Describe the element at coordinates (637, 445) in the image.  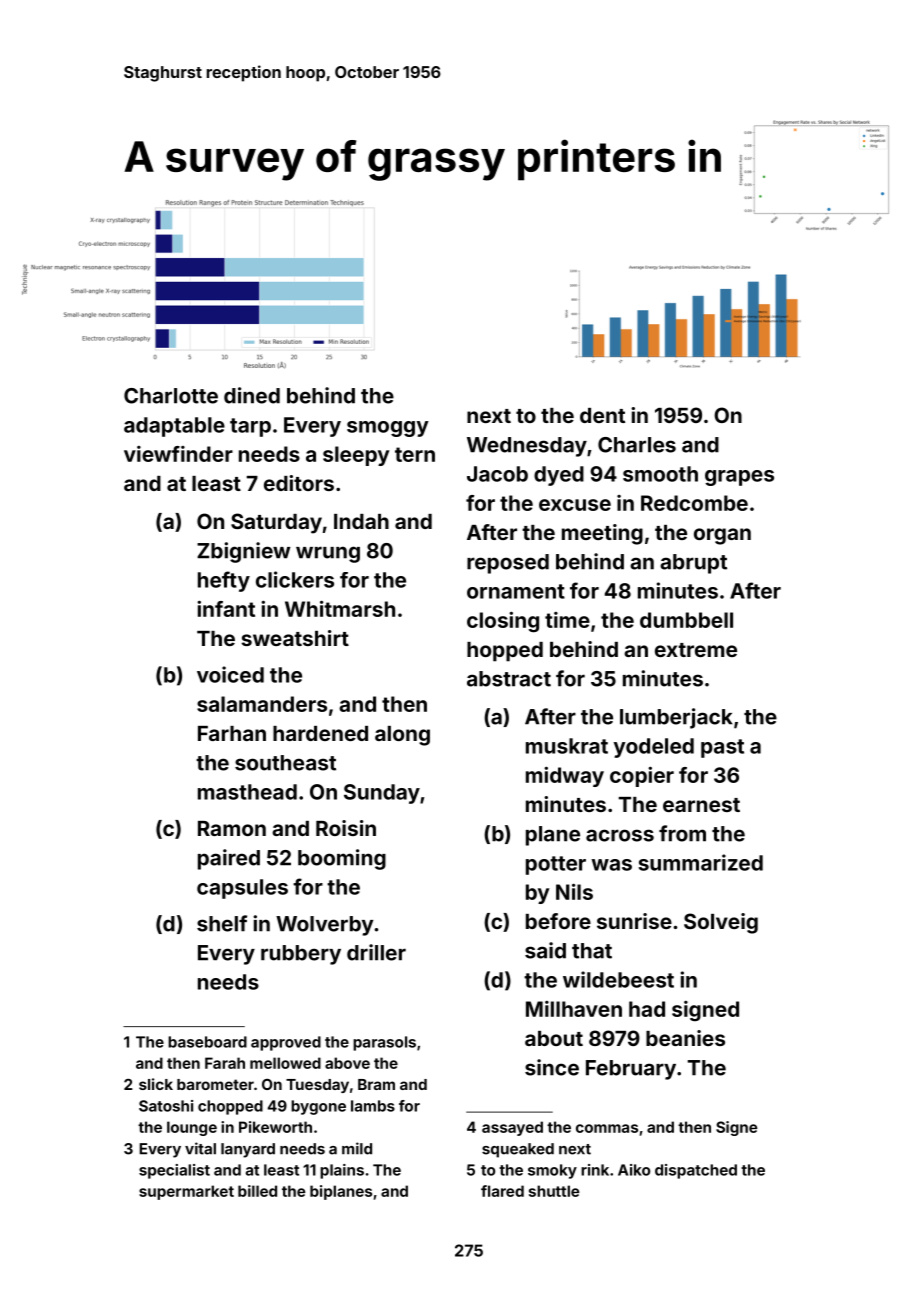
I see `Charles` at that location.
